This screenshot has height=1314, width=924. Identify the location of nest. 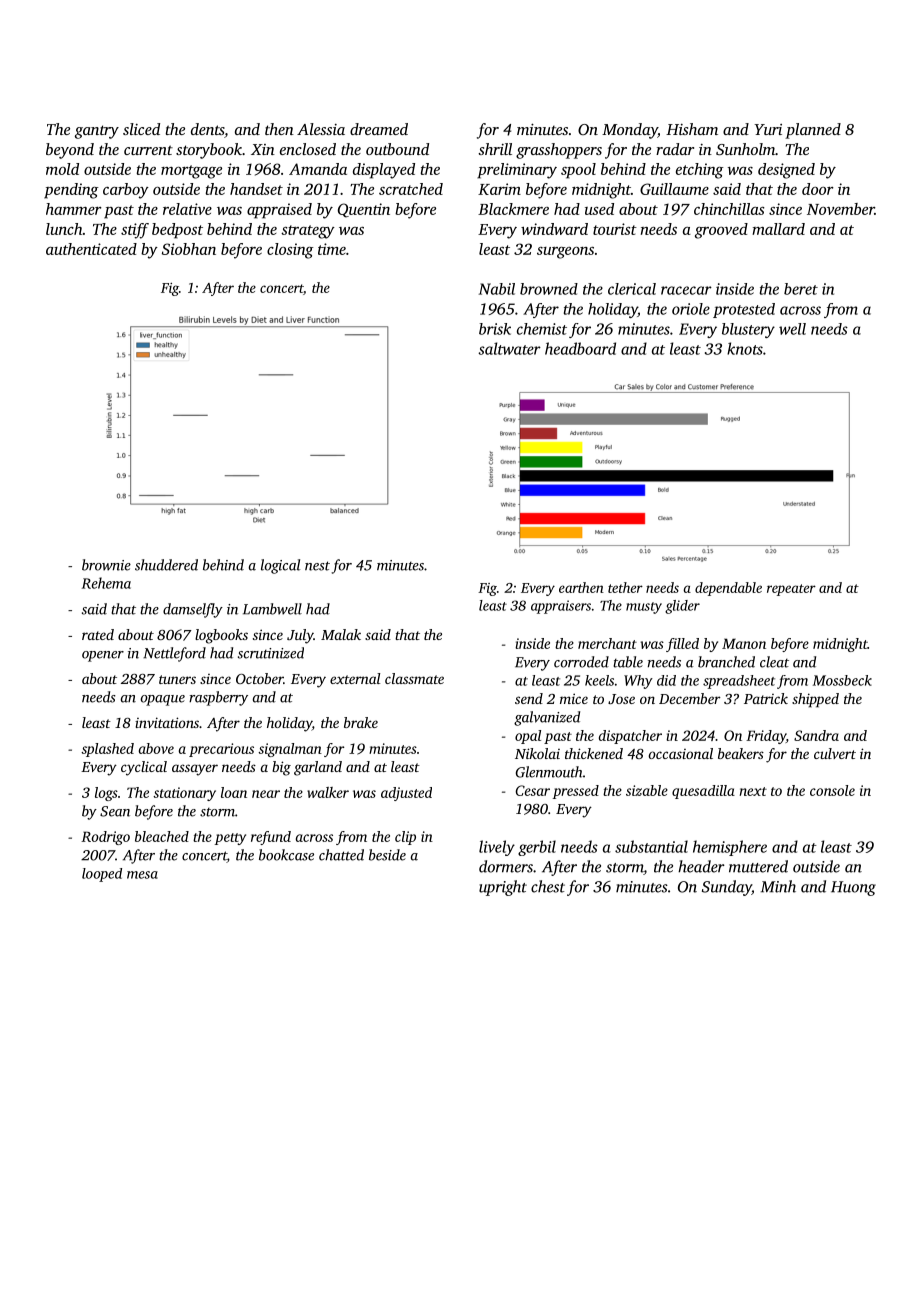
(317, 566).
